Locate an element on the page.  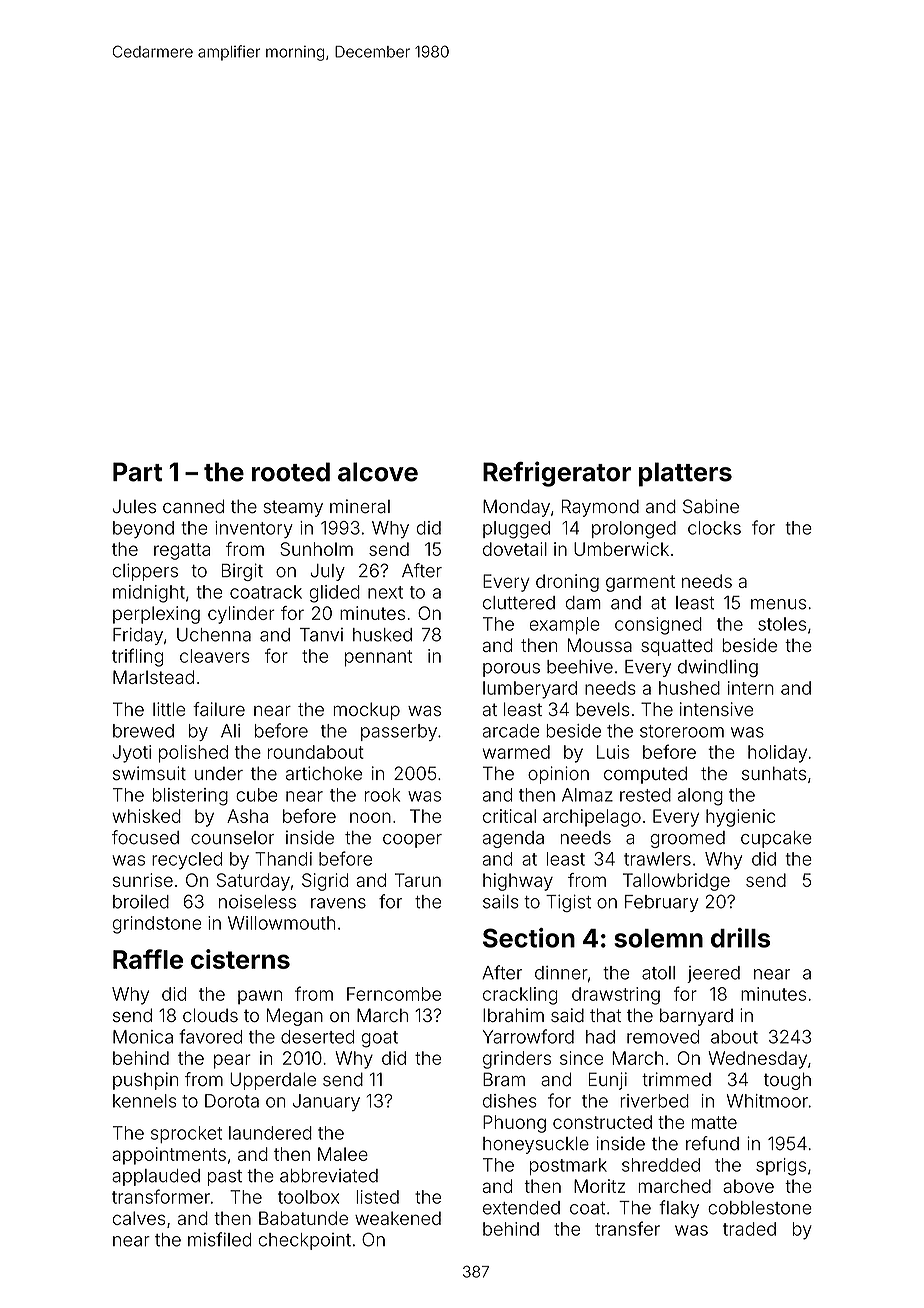
pear is located at coordinates (232, 1061).
